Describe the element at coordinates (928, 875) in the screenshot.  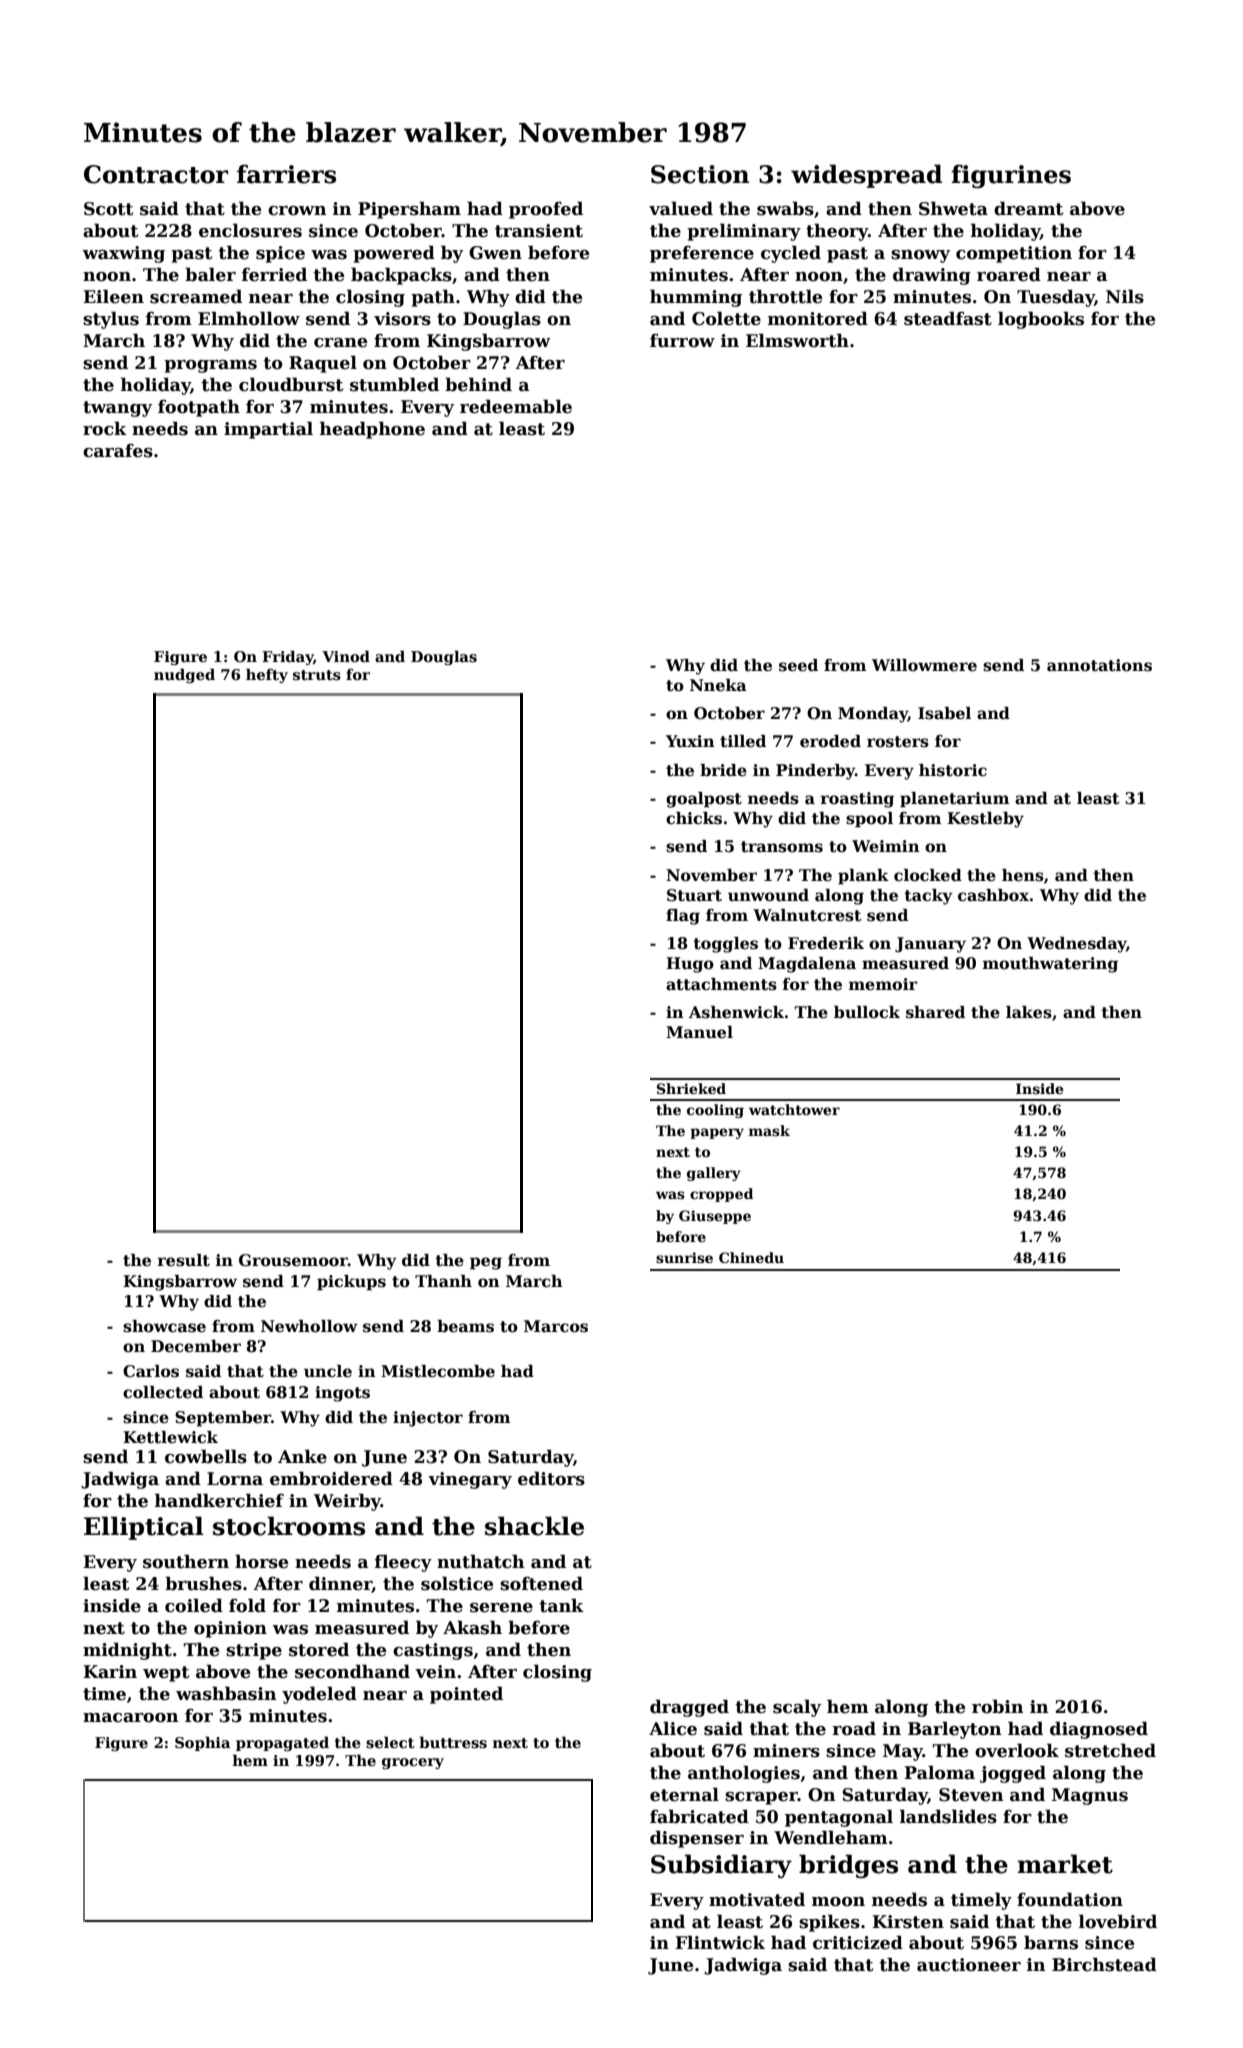
I see `clocked` at that location.
